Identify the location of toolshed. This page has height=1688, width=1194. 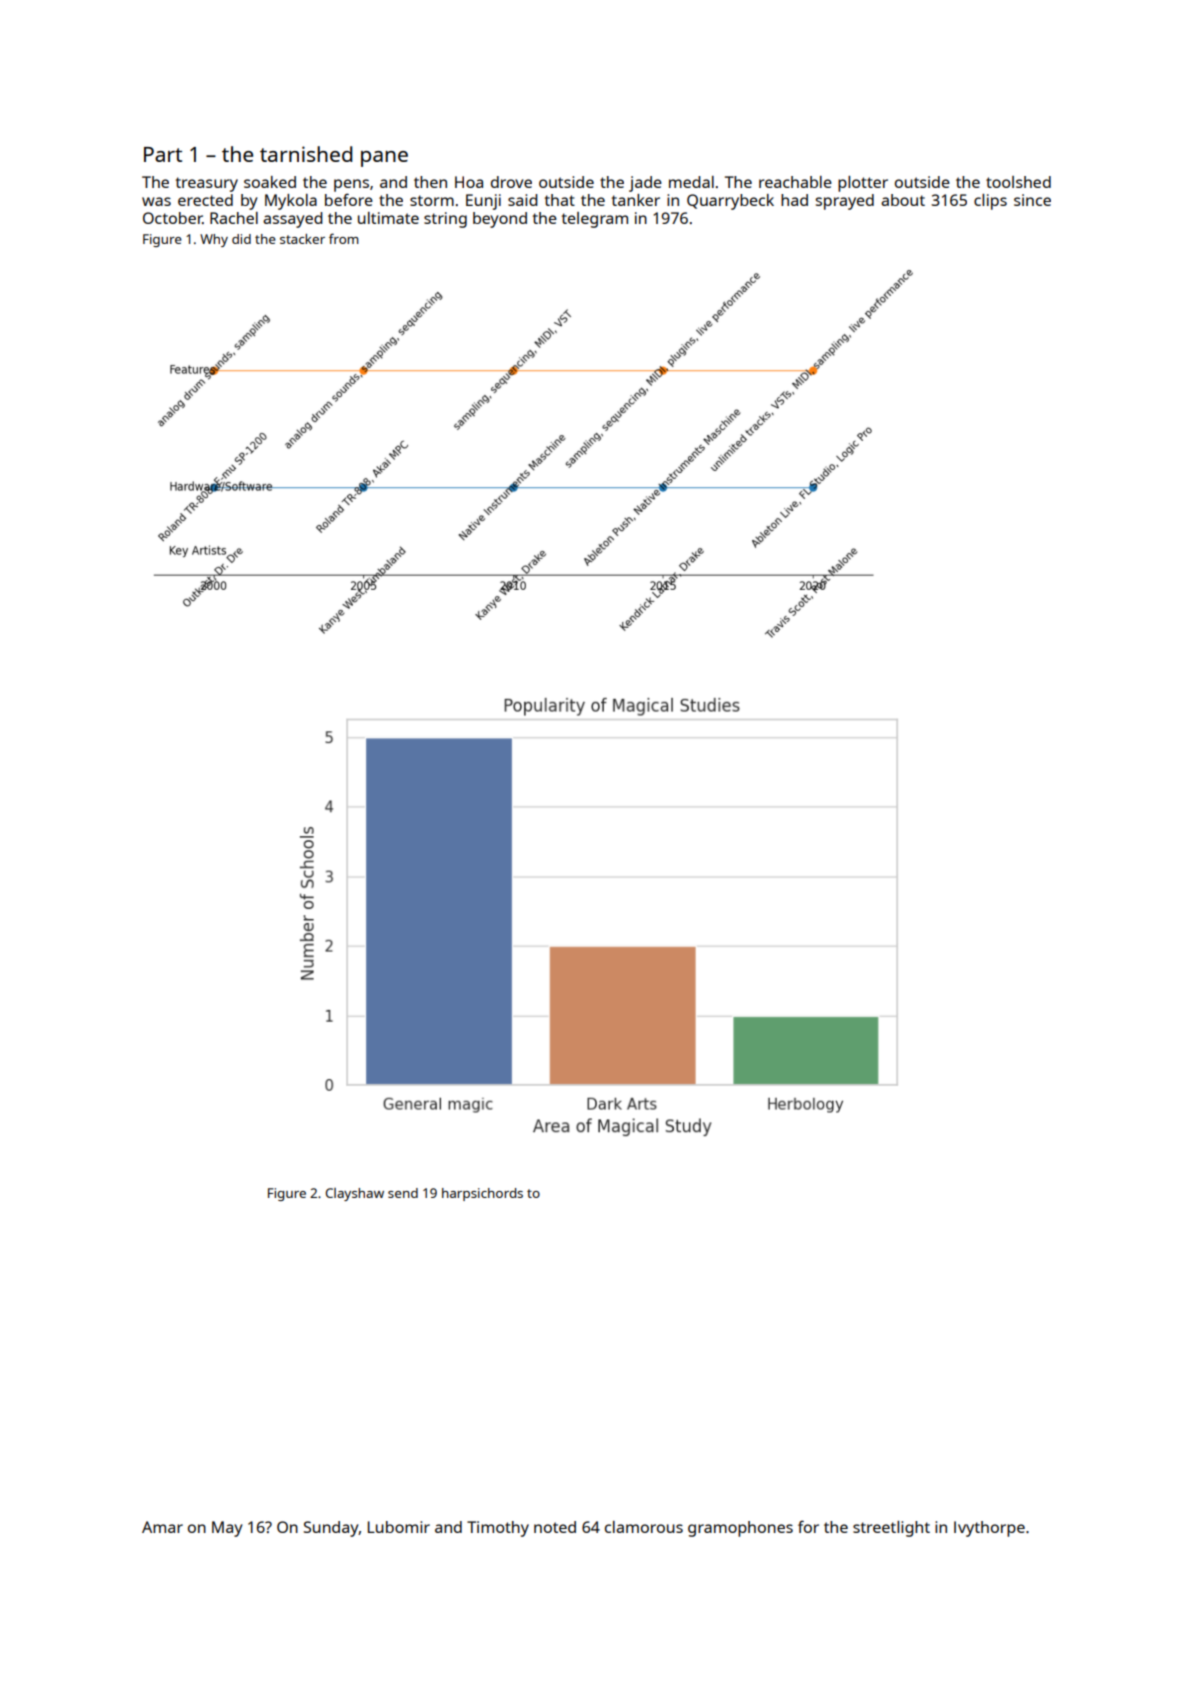
(1018, 182).
